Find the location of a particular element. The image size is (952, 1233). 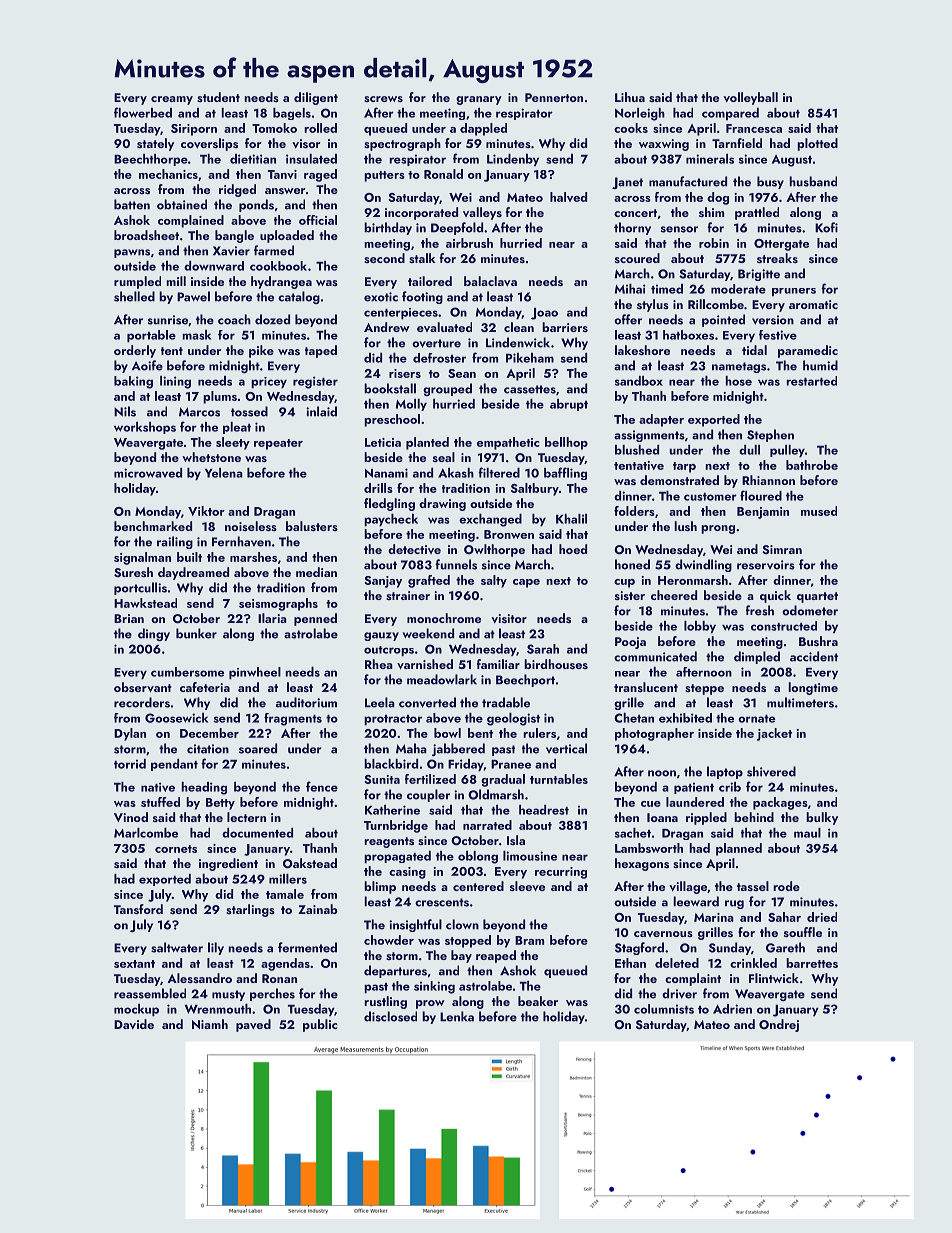

tamale is located at coordinates (285, 894).
